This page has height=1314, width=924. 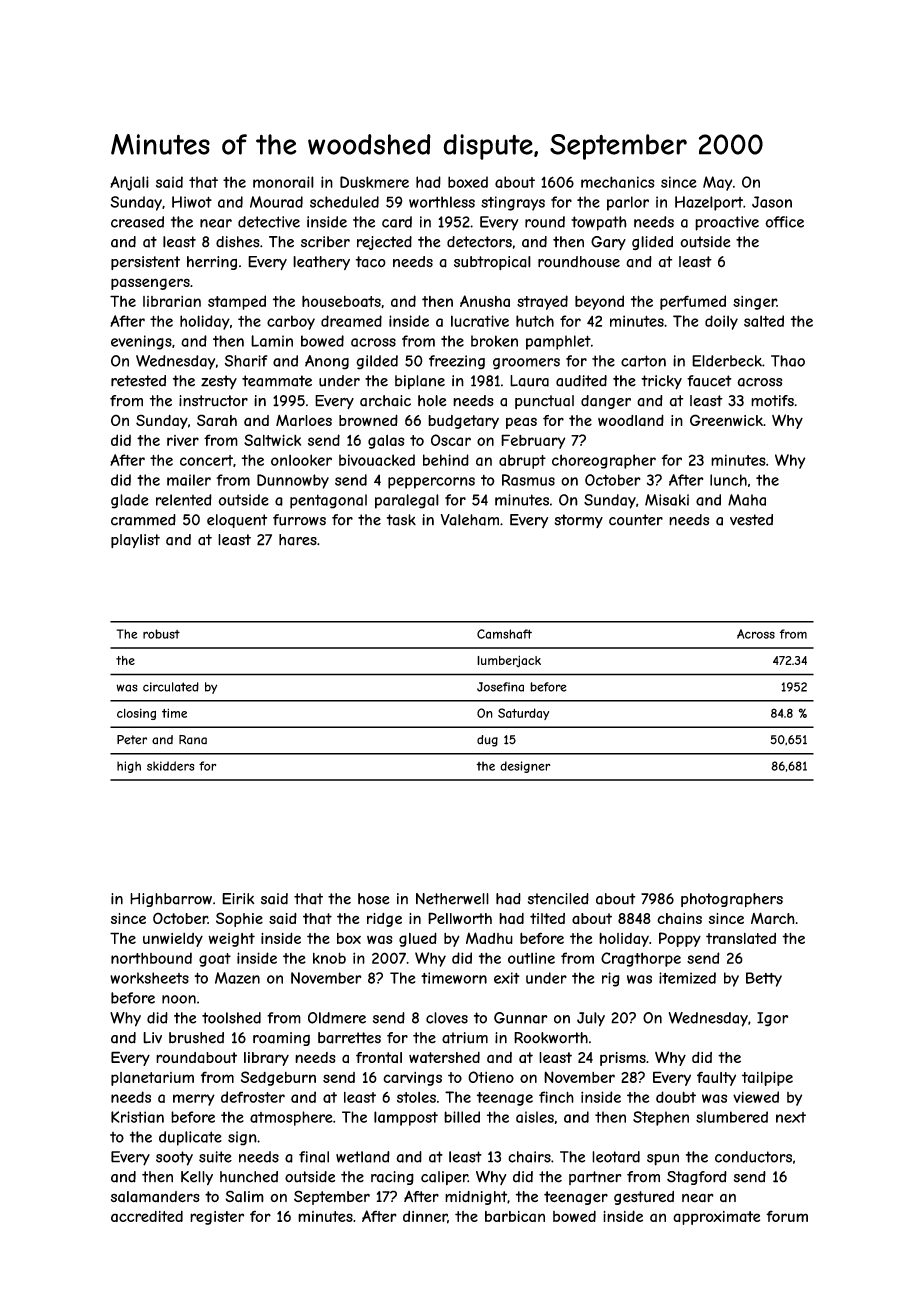 What do you see at coordinates (193, 740) in the page?
I see `Rana` at bounding box center [193, 740].
